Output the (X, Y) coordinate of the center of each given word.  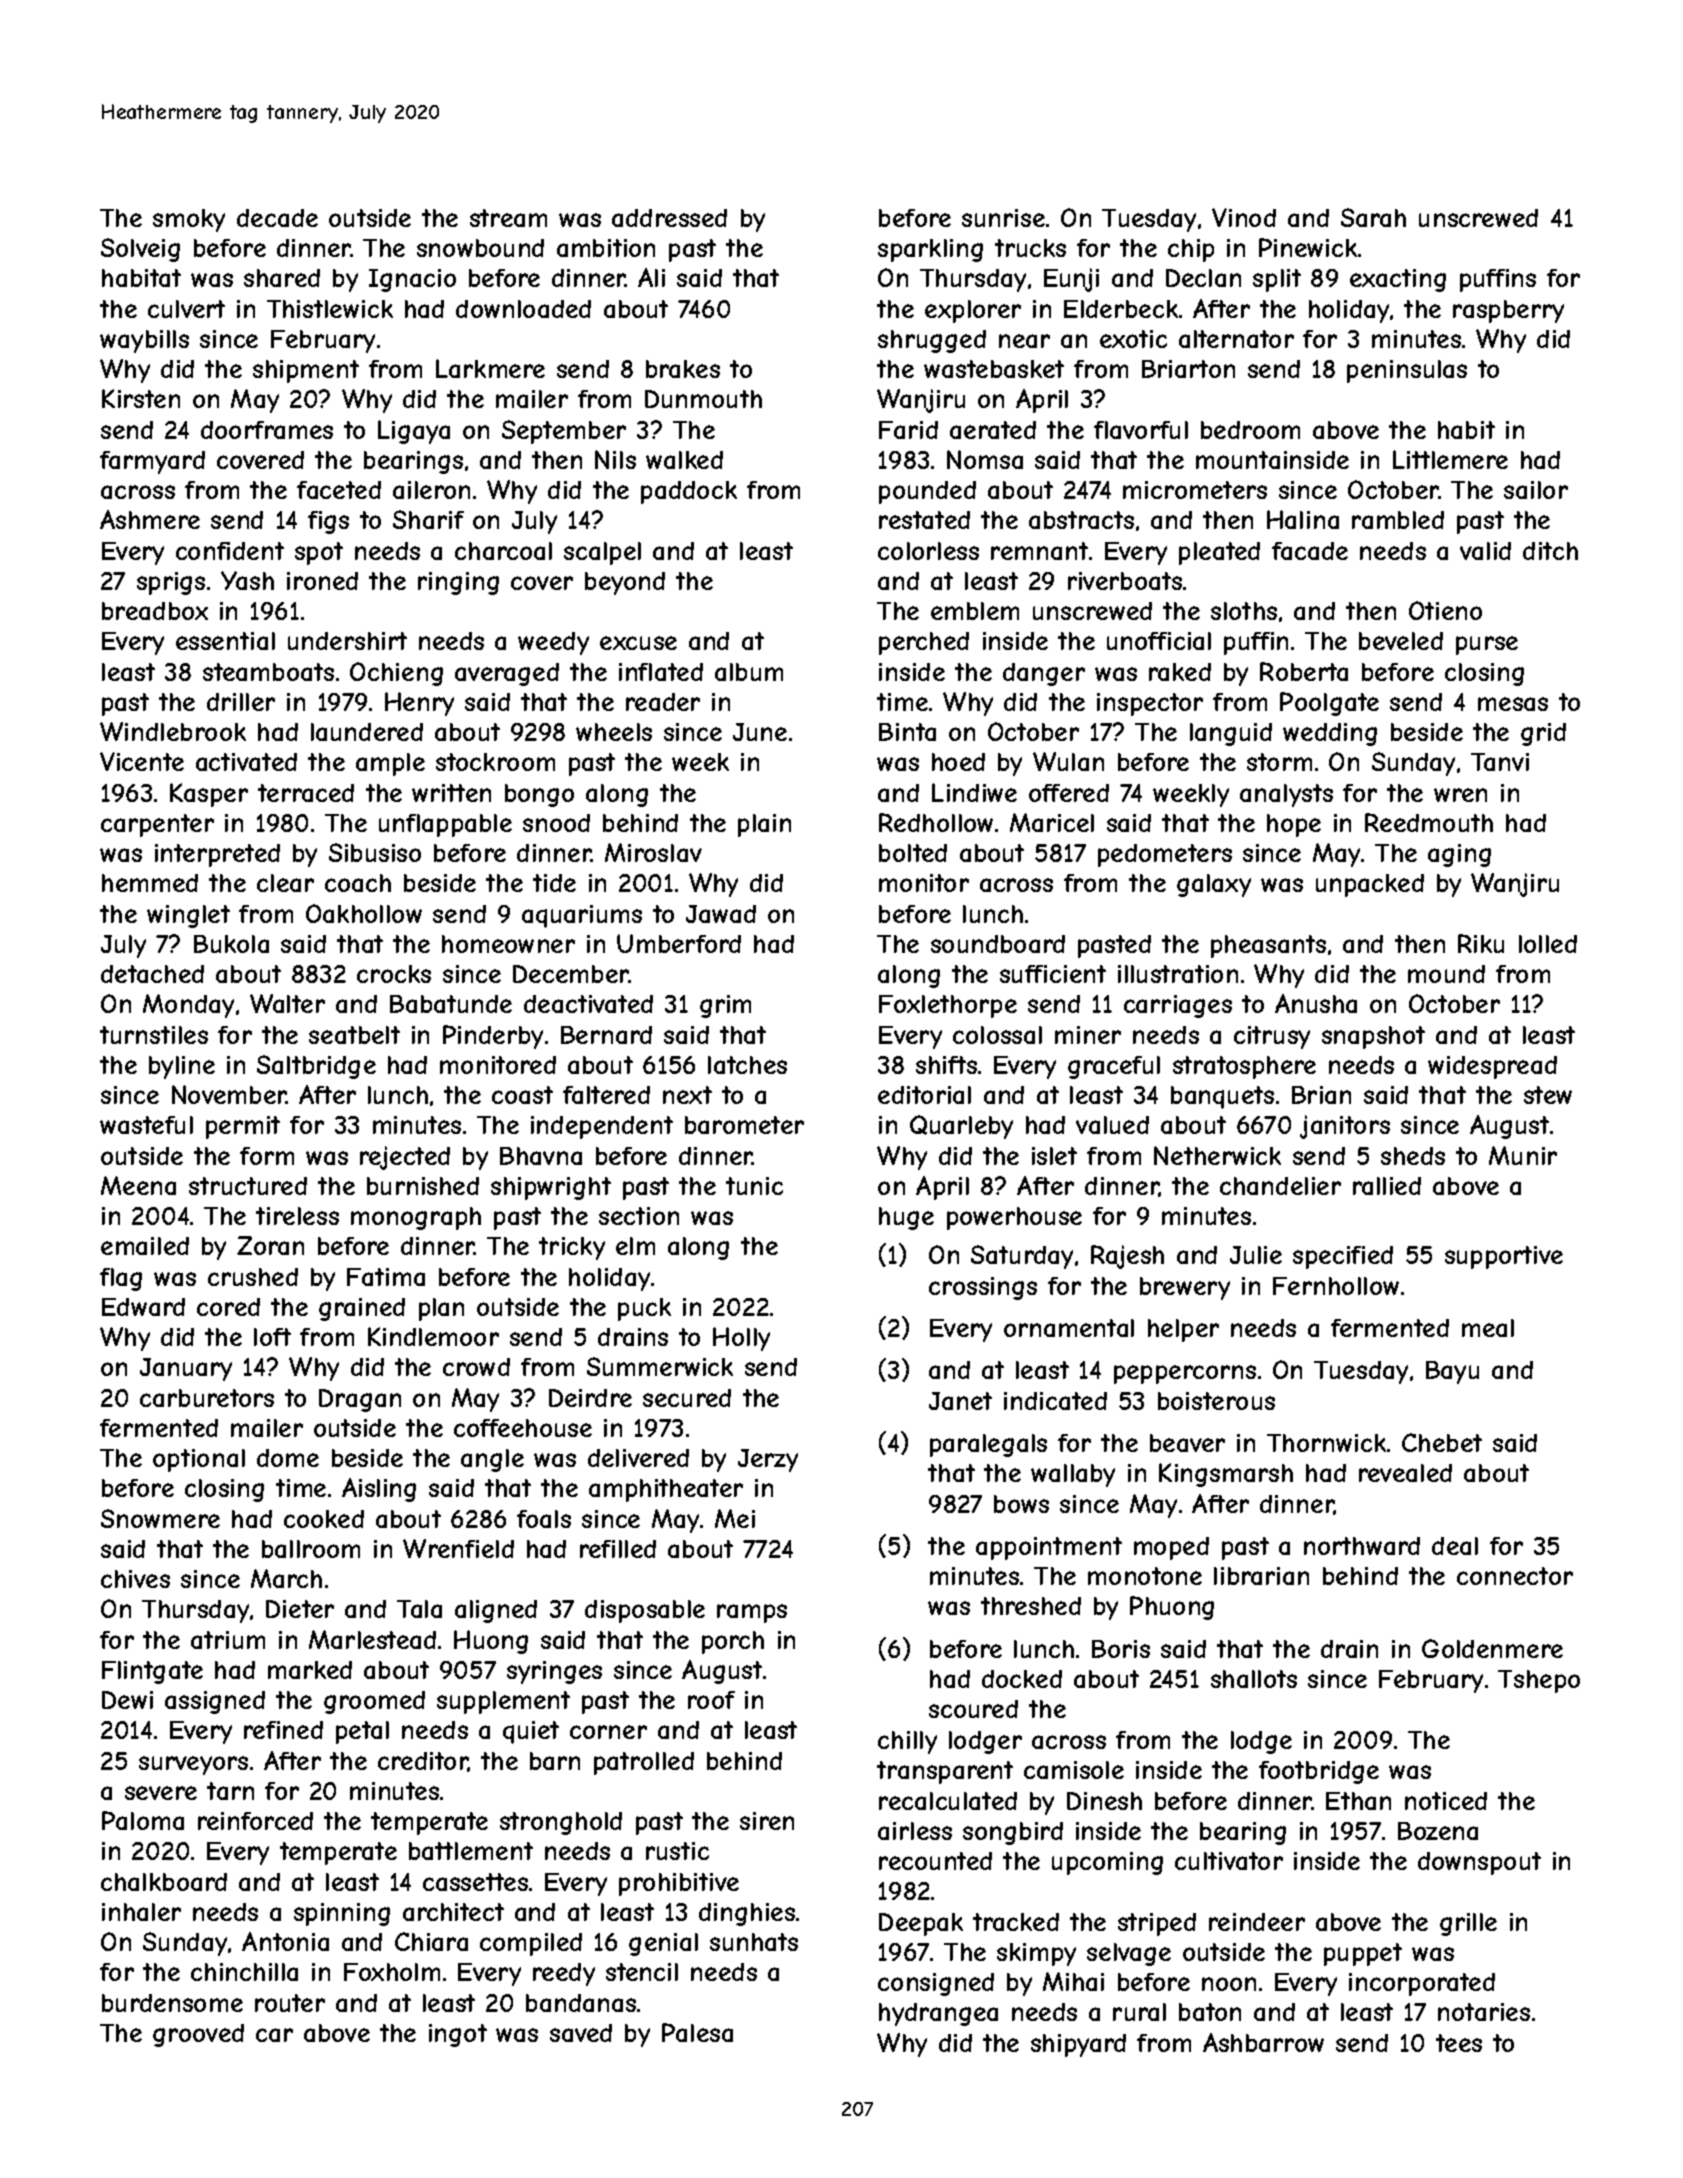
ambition (606, 248)
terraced (306, 793)
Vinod (1244, 217)
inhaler (141, 1912)
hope (1294, 825)
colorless (928, 551)
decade (277, 218)
